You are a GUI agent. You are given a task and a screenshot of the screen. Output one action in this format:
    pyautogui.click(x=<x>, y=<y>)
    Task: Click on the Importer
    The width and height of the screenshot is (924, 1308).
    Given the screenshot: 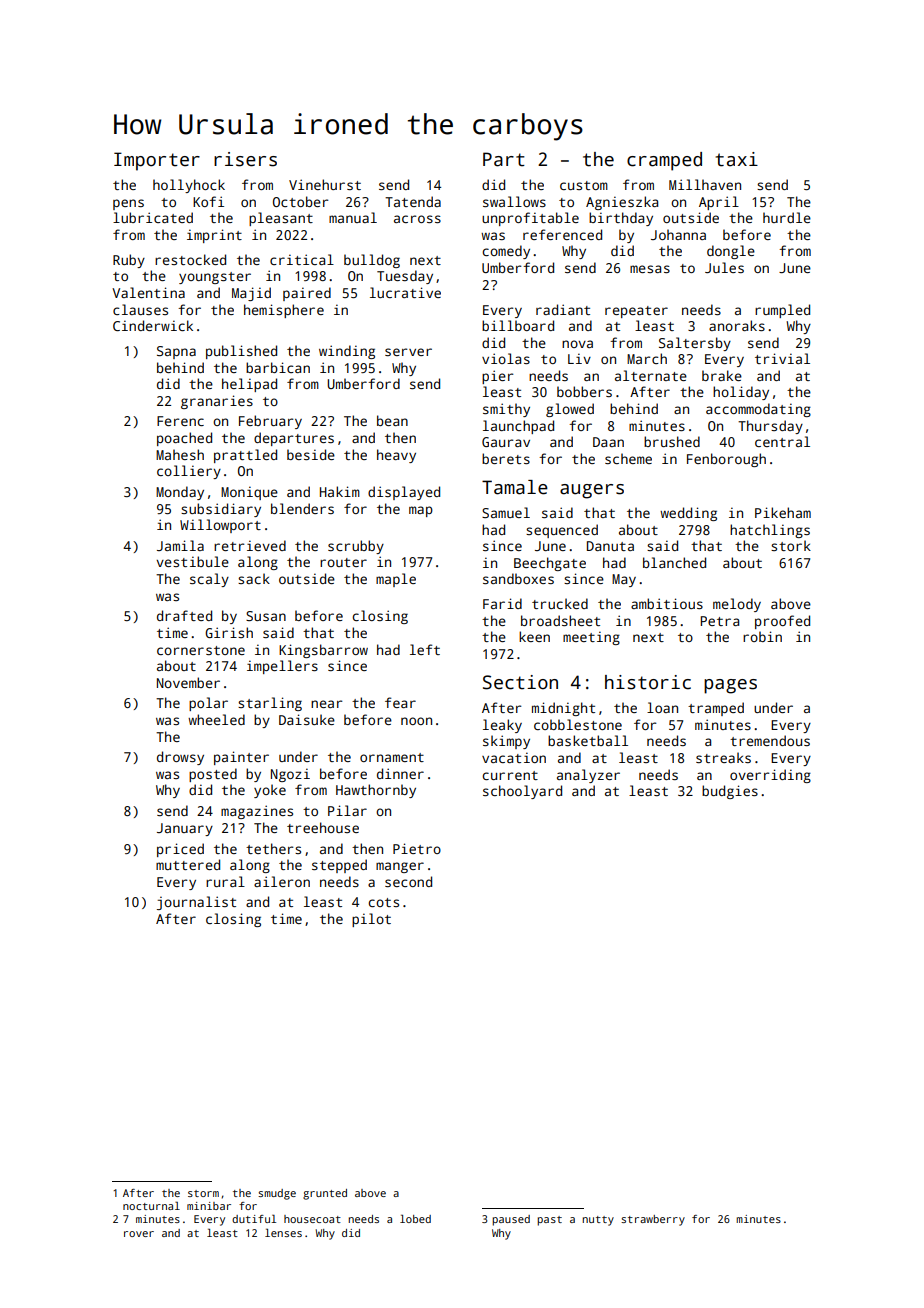 What is the action you would take?
    pyautogui.click(x=157, y=161)
